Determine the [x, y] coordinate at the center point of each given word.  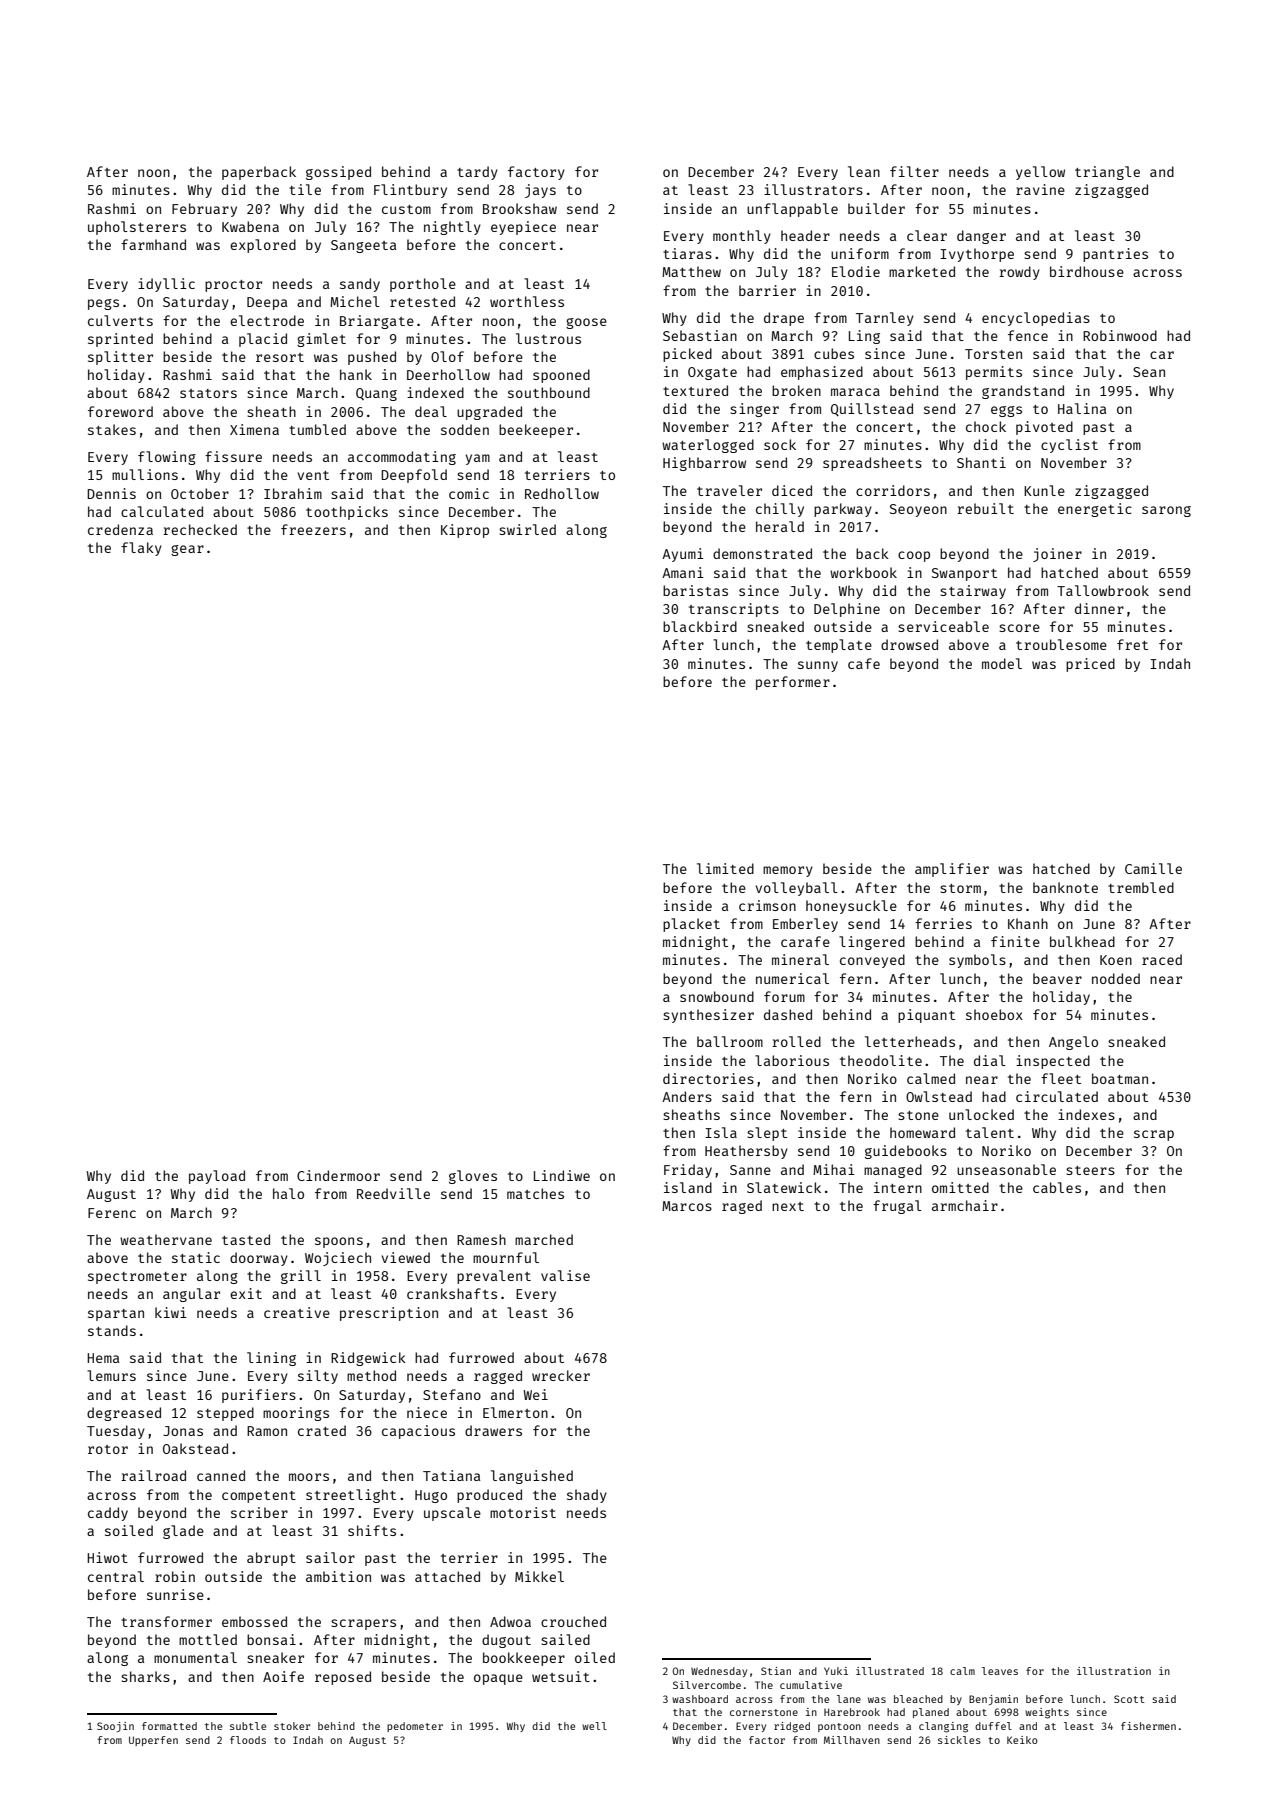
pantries [1115, 255]
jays [540, 191]
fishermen [1148, 1726]
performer [793, 683]
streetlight [351, 1496]
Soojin [115, 1727]
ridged [792, 1727]
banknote [1065, 887]
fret [1132, 644]
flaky [141, 549]
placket [691, 925]
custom [406, 209]
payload [217, 1177]
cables [1057, 1187]
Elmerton [515, 1412]
